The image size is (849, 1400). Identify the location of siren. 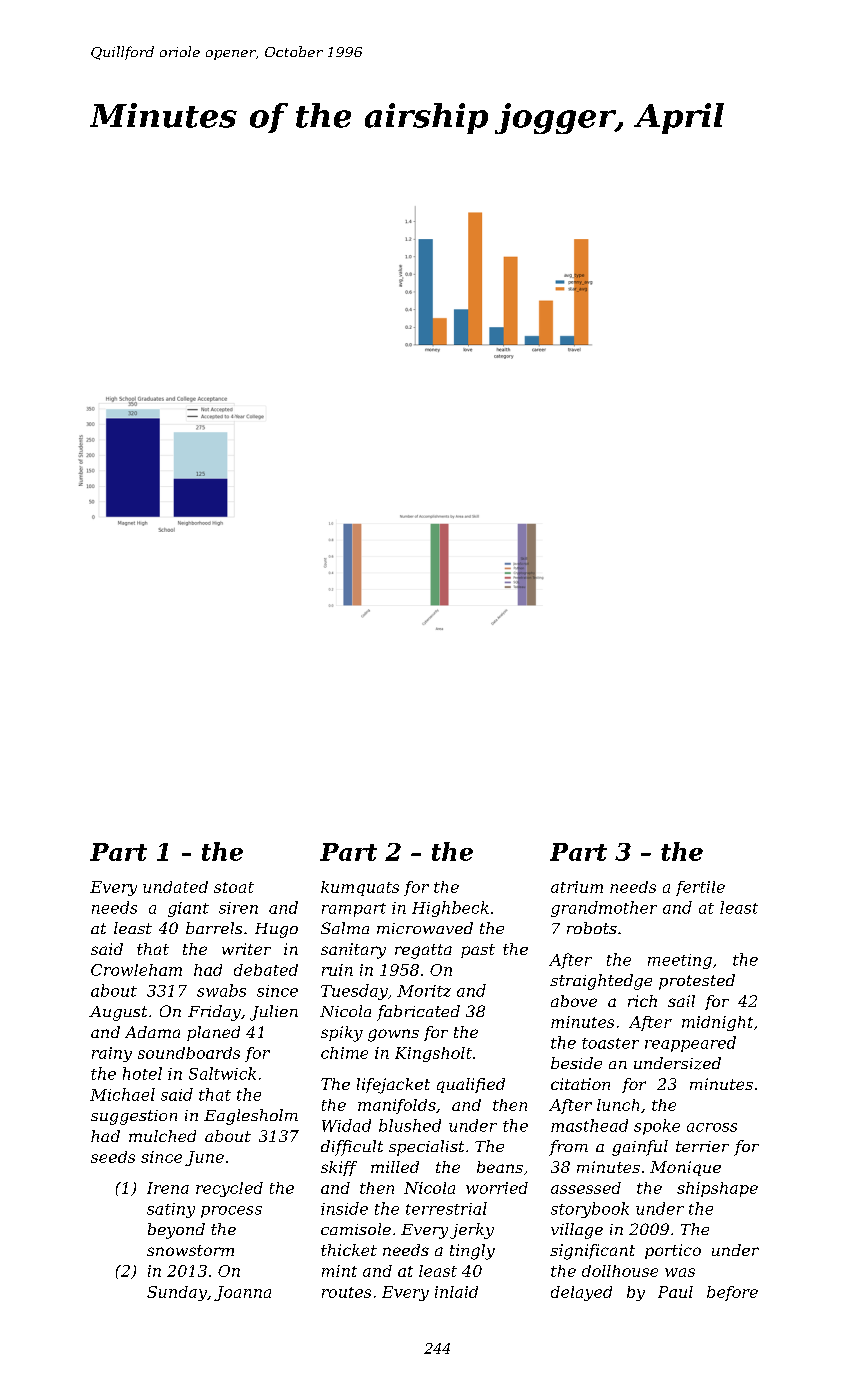
(238, 908).
